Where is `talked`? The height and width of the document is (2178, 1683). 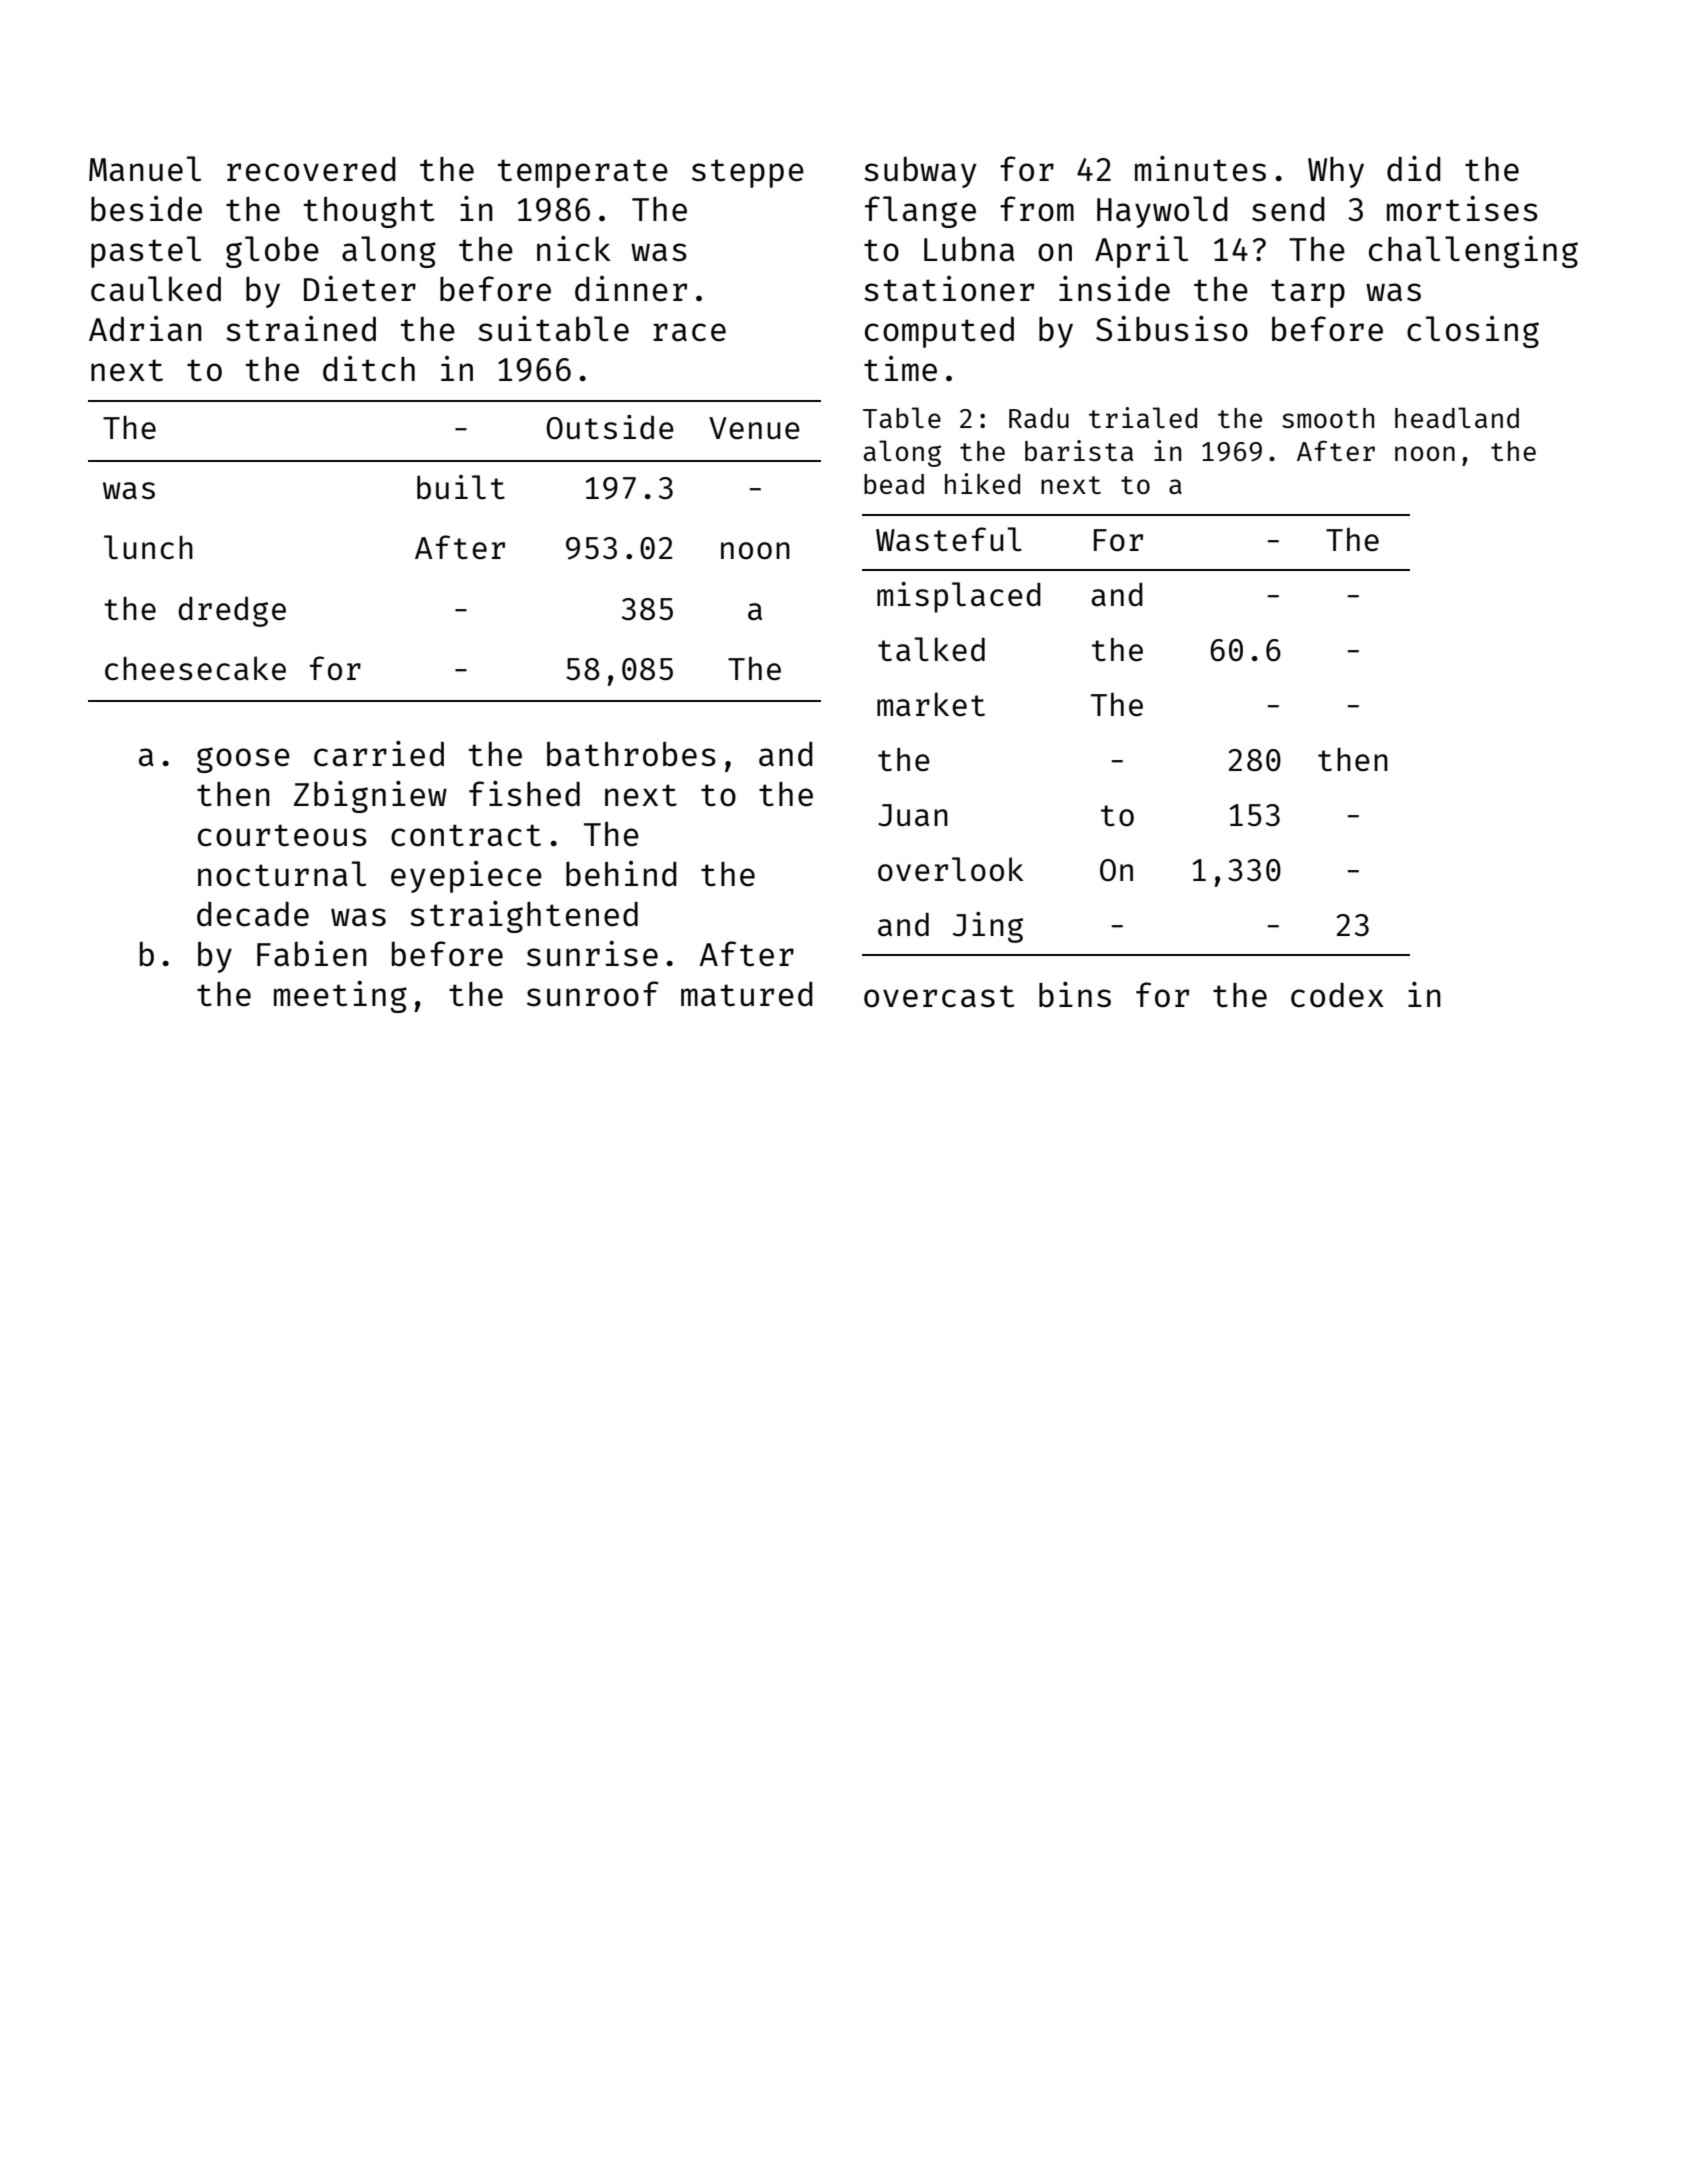 talked is located at coordinates (931, 649).
